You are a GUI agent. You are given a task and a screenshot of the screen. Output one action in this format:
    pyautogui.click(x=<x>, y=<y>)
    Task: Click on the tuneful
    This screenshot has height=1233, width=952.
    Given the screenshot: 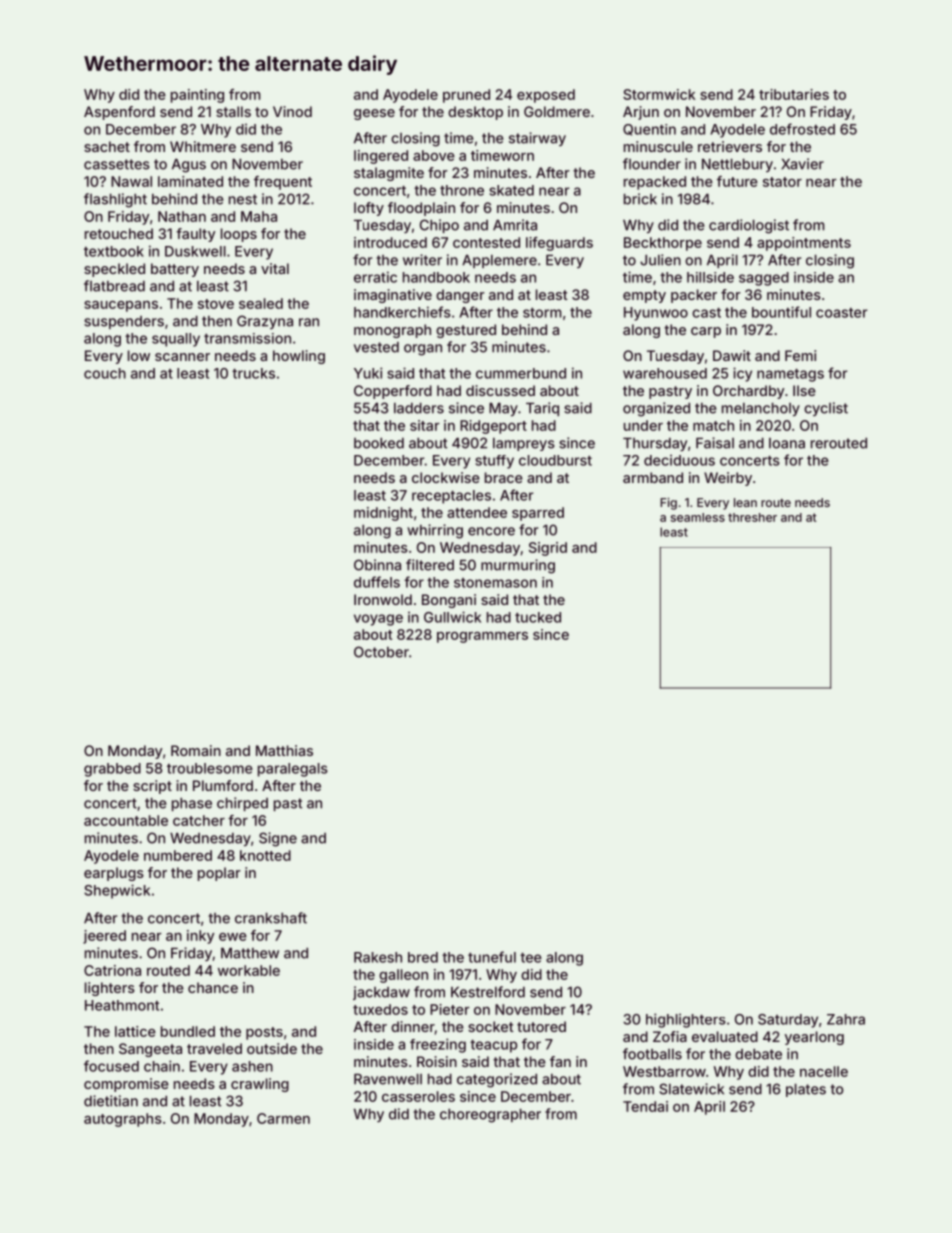 What is the action you would take?
    pyautogui.click(x=492, y=957)
